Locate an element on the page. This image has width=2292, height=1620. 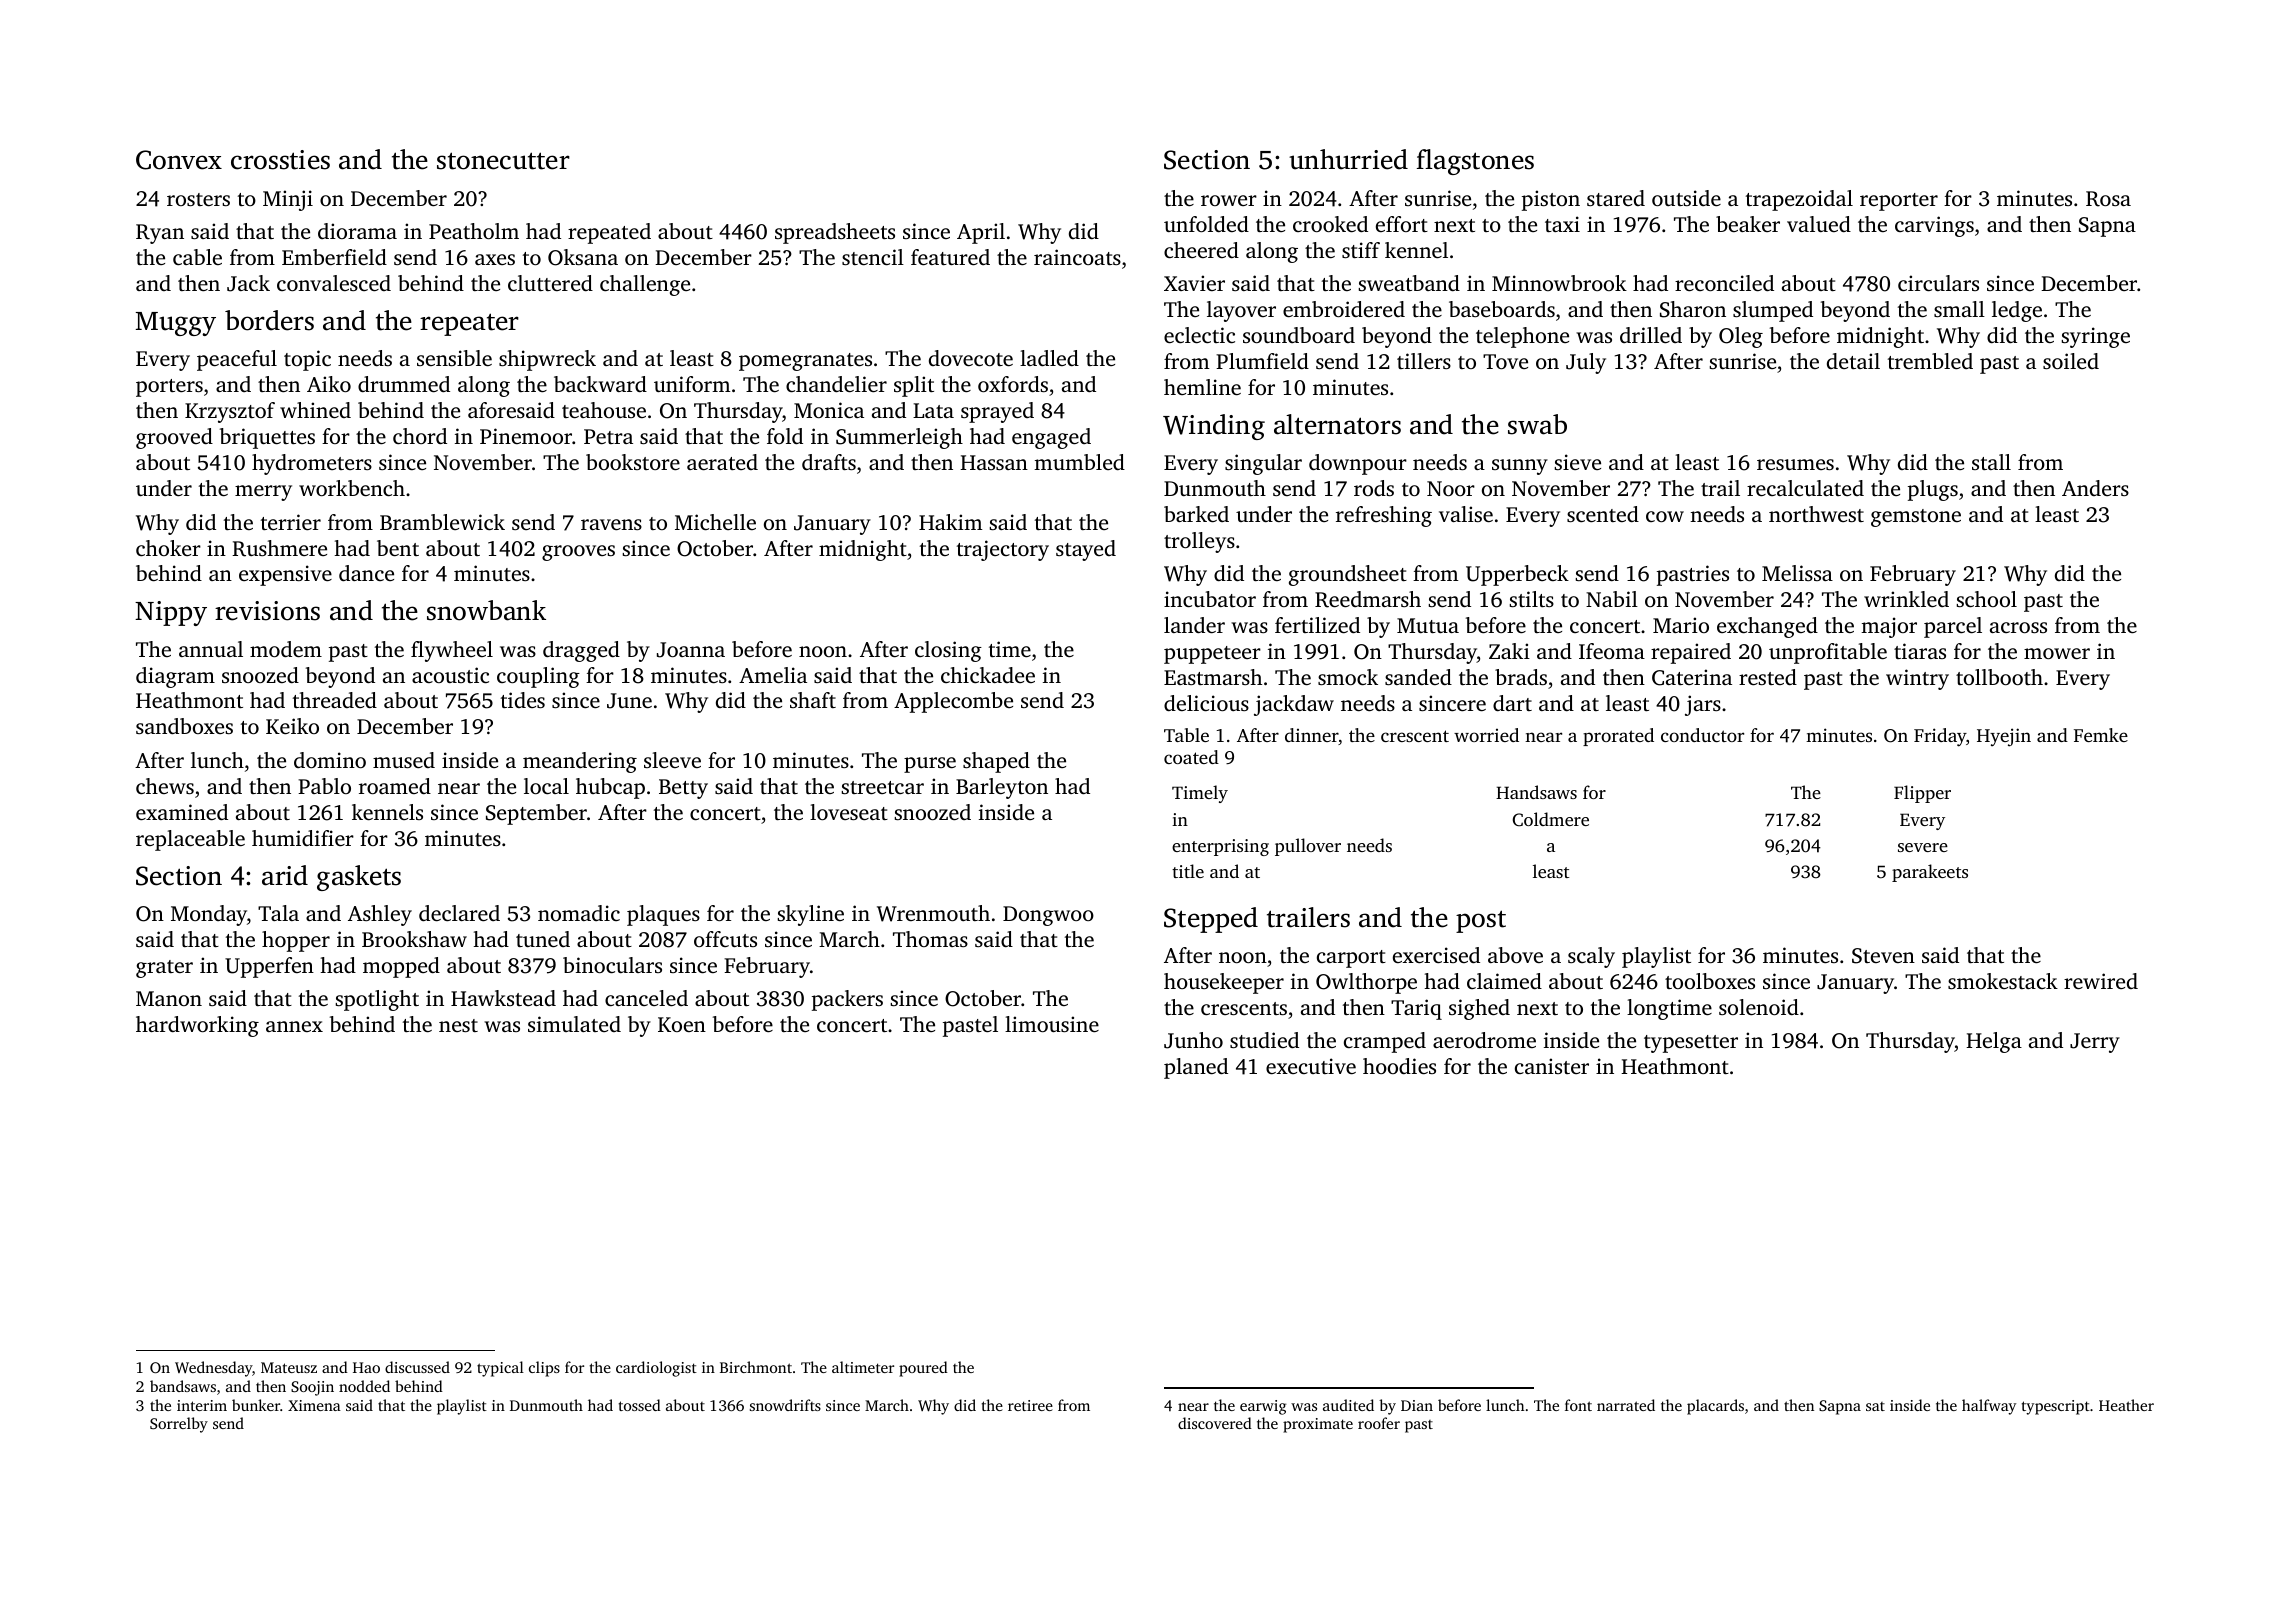
grooves is located at coordinates (578, 553).
